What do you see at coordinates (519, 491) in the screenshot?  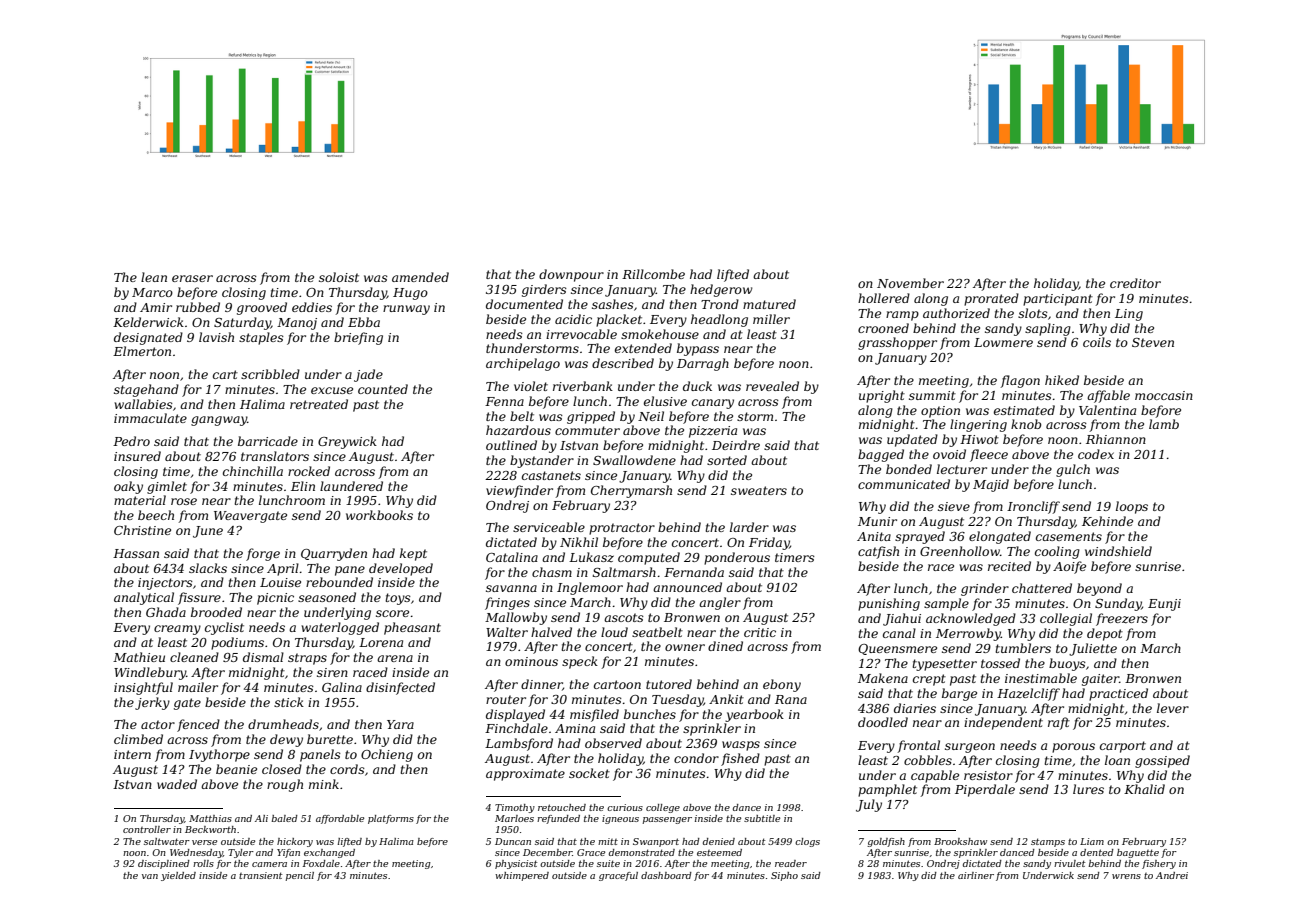 I see `viewfinder` at bounding box center [519, 491].
